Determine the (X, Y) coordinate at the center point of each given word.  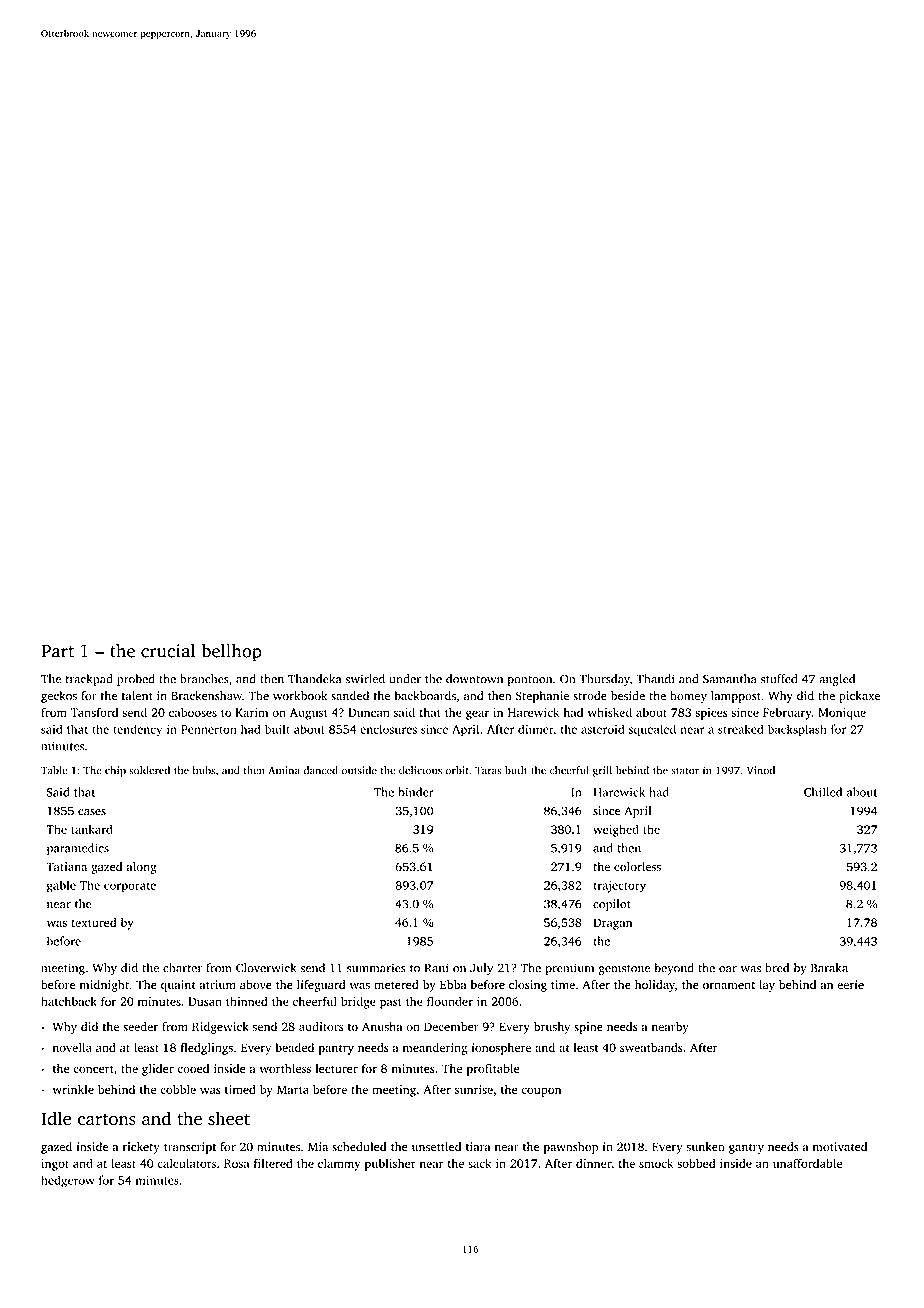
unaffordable (807, 1163)
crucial (168, 650)
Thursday (604, 680)
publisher (390, 1164)
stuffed (779, 679)
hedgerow (67, 1181)
